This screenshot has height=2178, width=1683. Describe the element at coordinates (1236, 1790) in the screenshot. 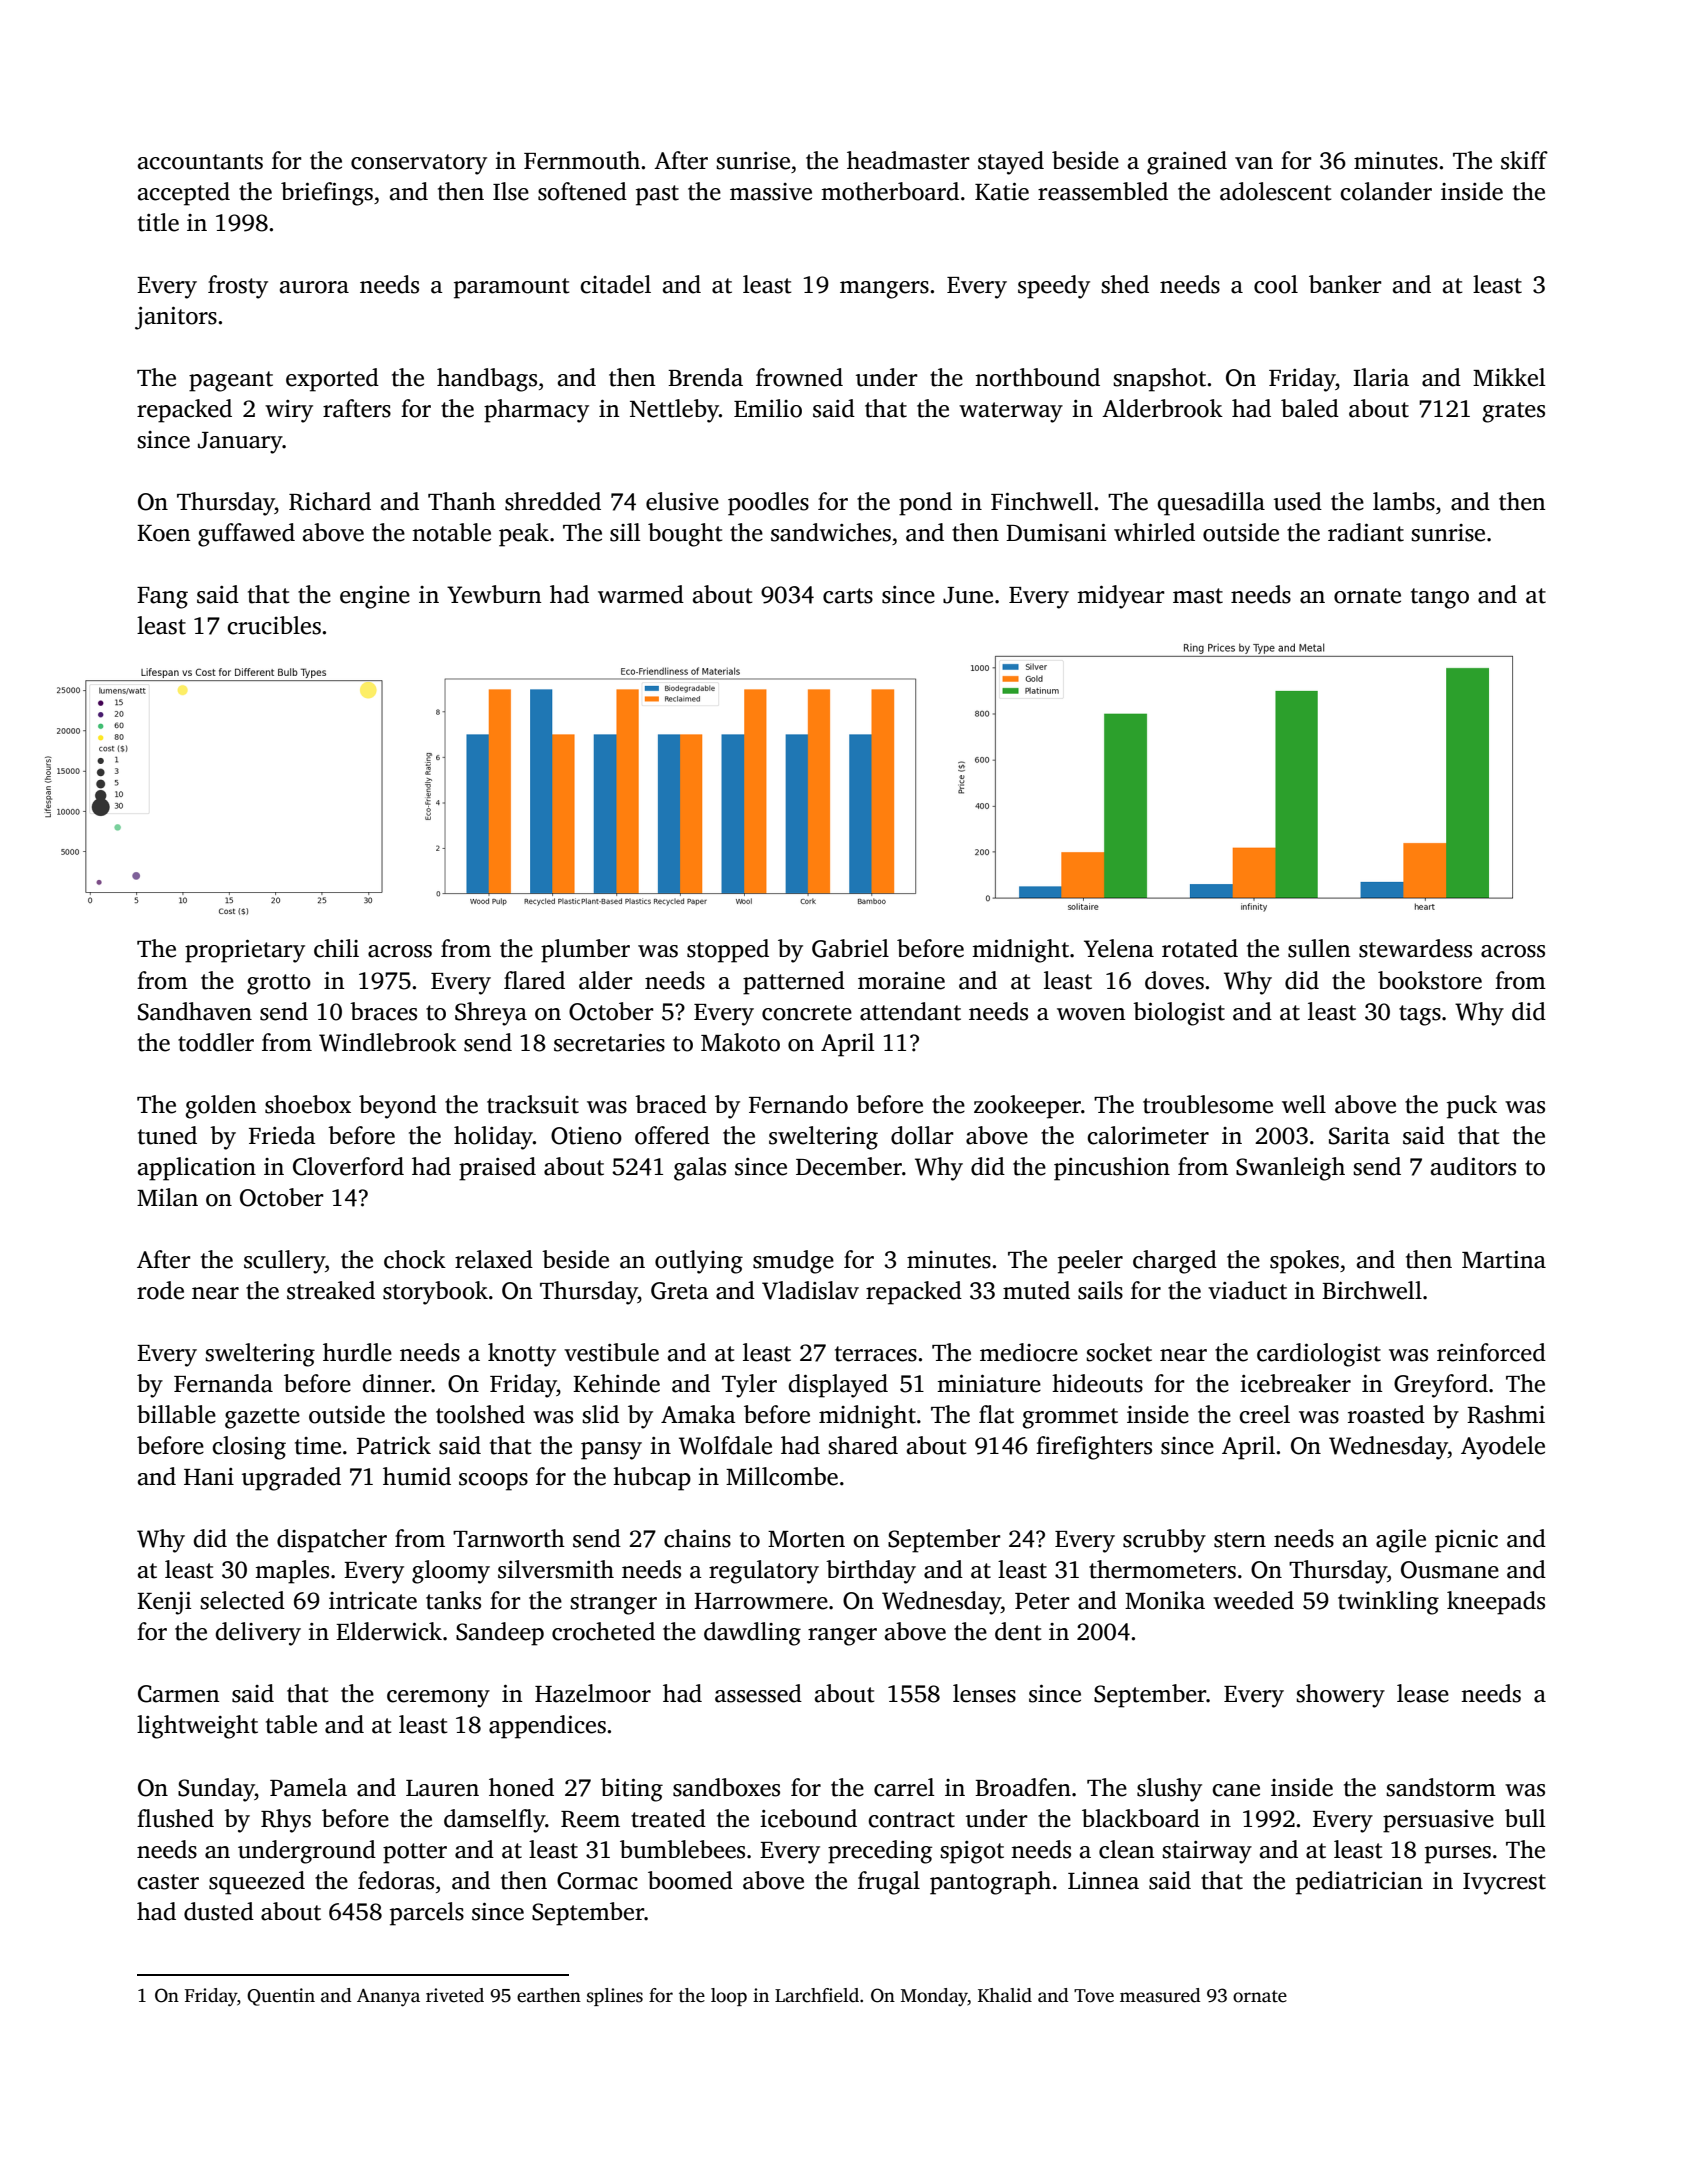

I see `cane` at that location.
